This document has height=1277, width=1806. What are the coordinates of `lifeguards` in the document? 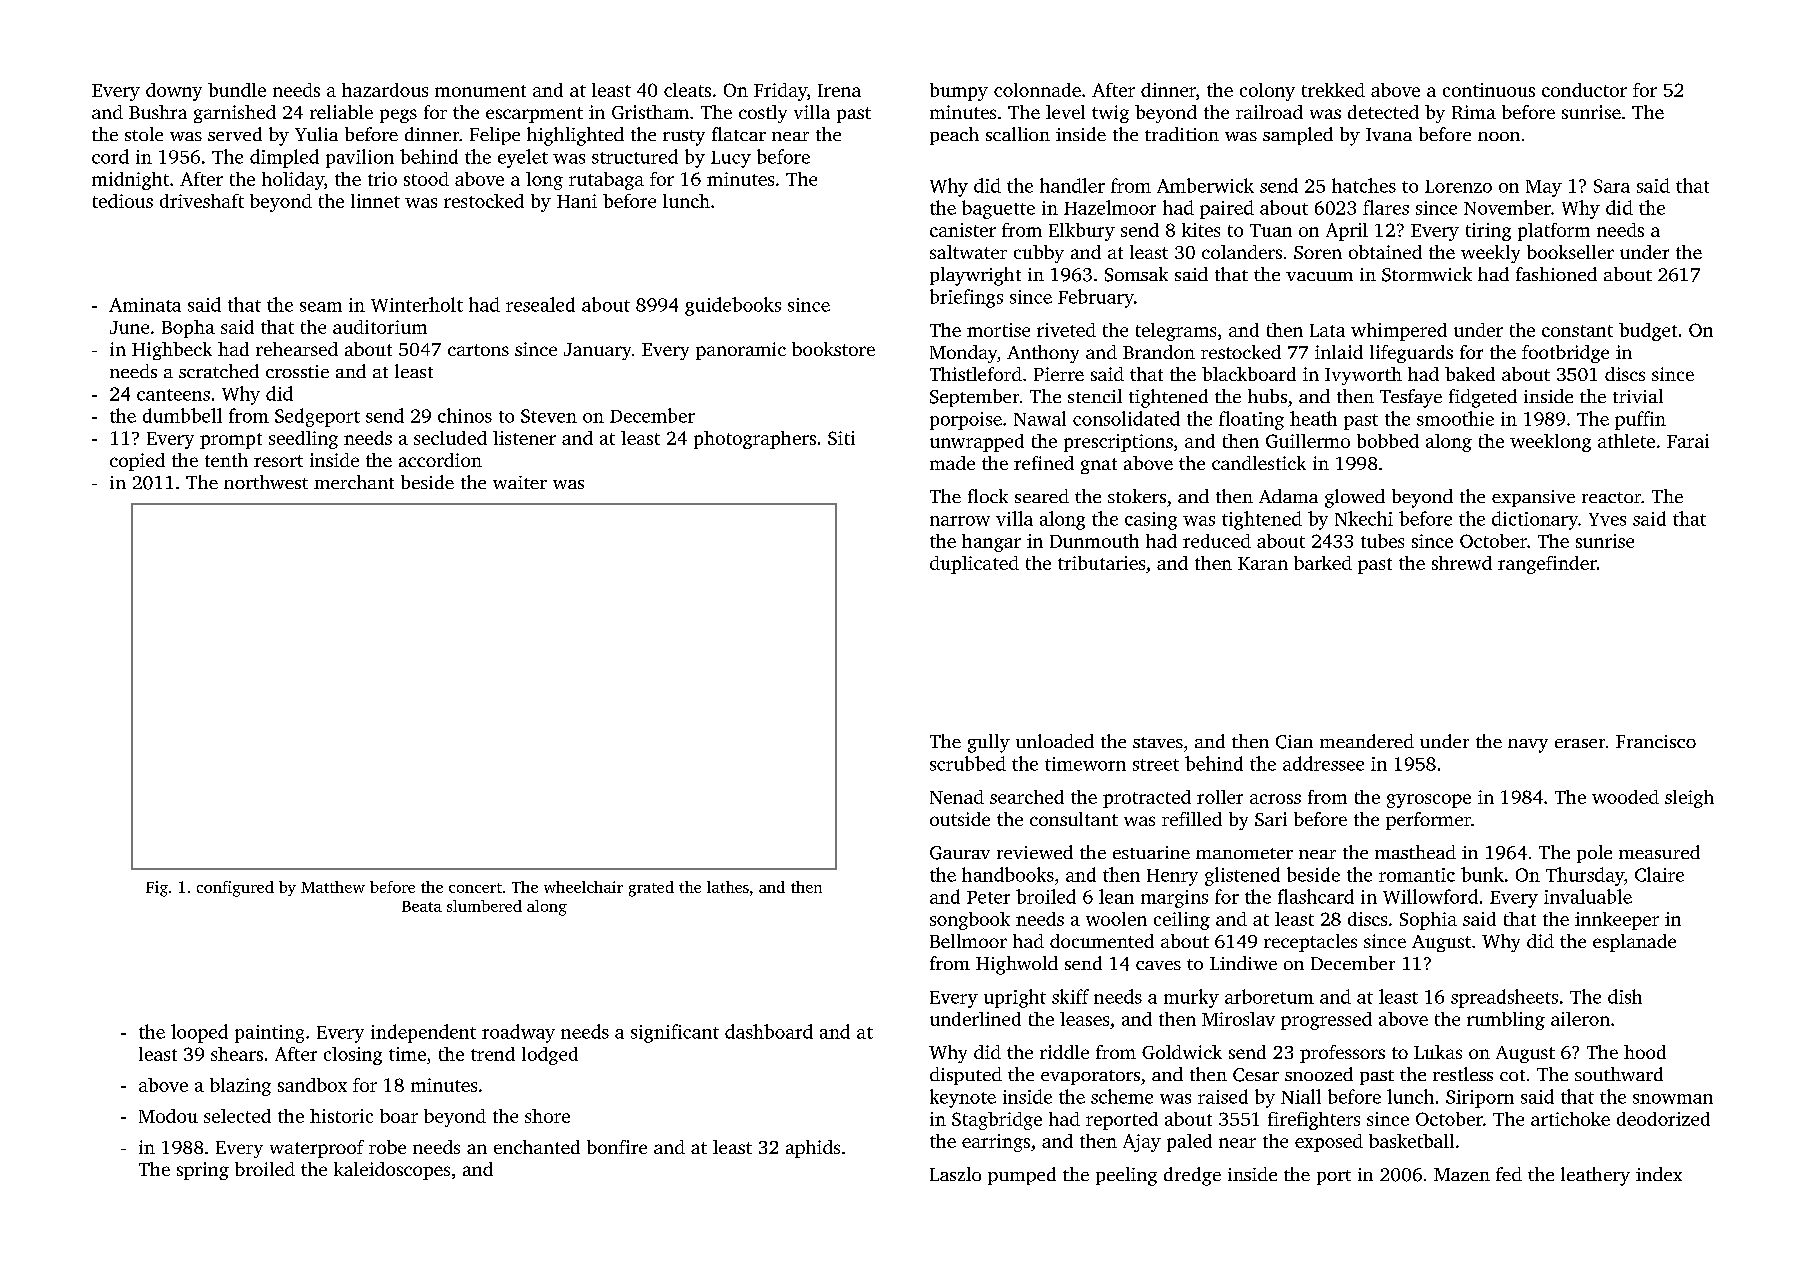 It's located at (1411, 354).
